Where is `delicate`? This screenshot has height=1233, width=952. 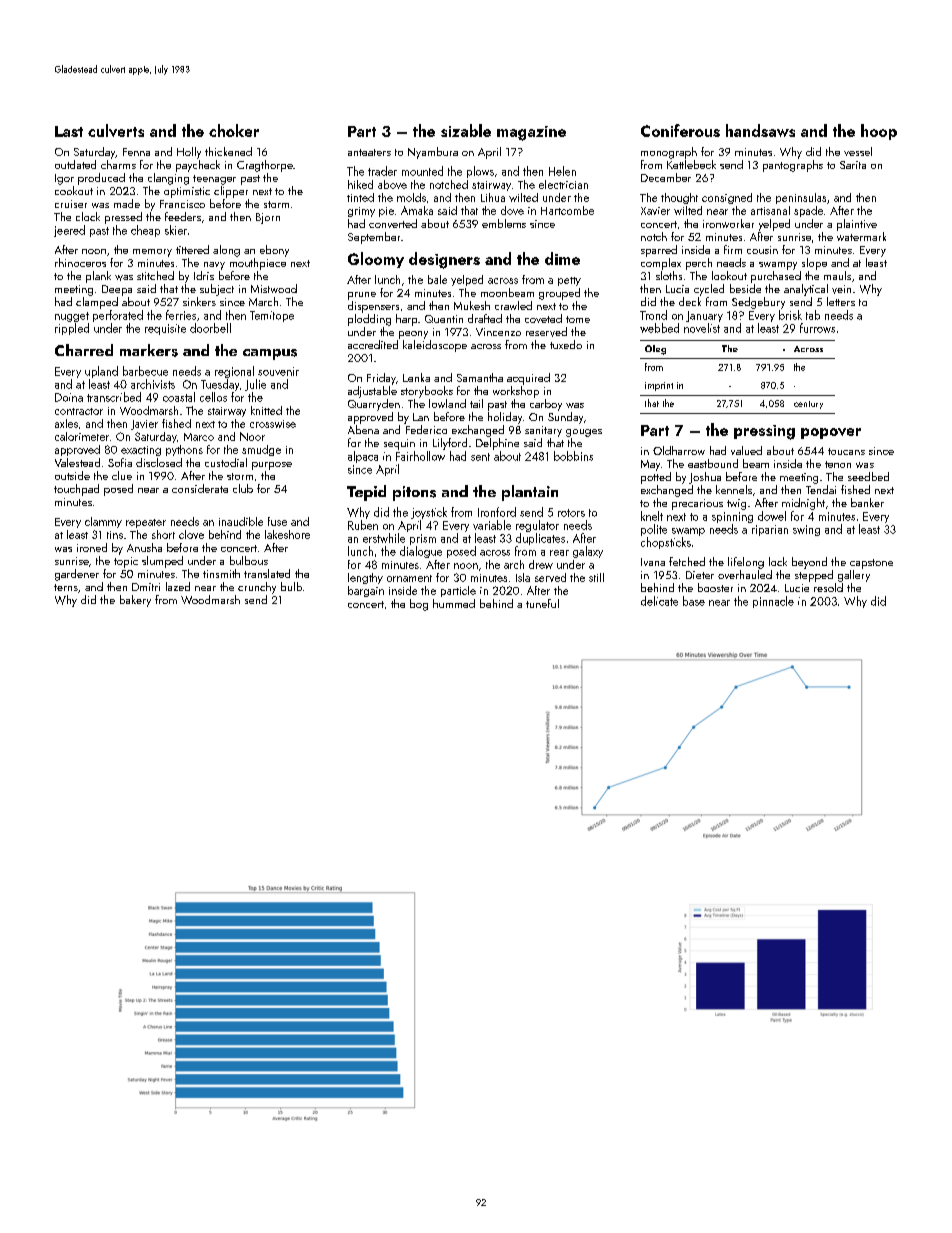
delicate is located at coordinates (659, 601).
